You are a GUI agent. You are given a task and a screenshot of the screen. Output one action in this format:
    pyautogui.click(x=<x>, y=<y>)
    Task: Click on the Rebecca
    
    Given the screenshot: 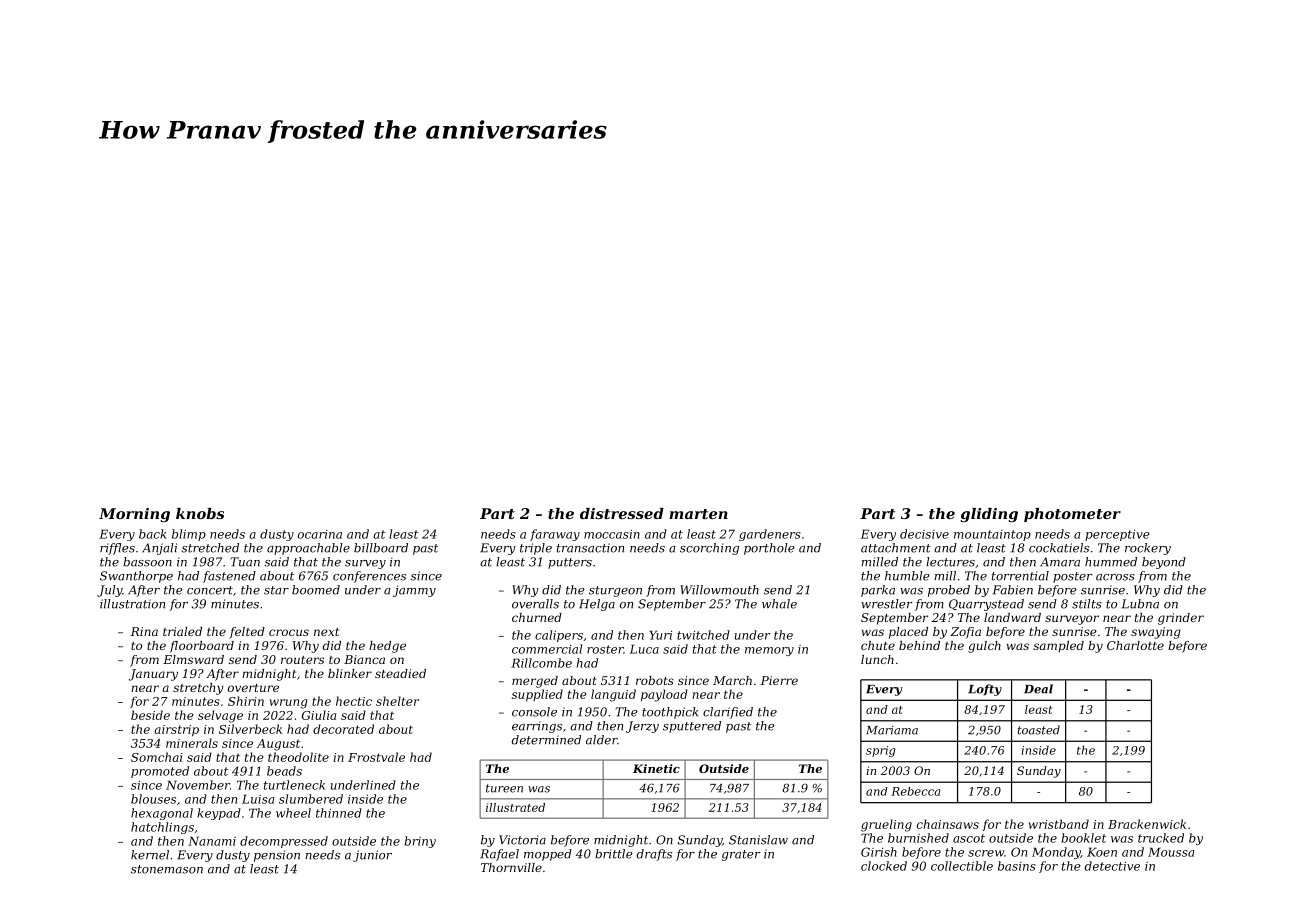 What is the action you would take?
    pyautogui.click(x=915, y=791)
